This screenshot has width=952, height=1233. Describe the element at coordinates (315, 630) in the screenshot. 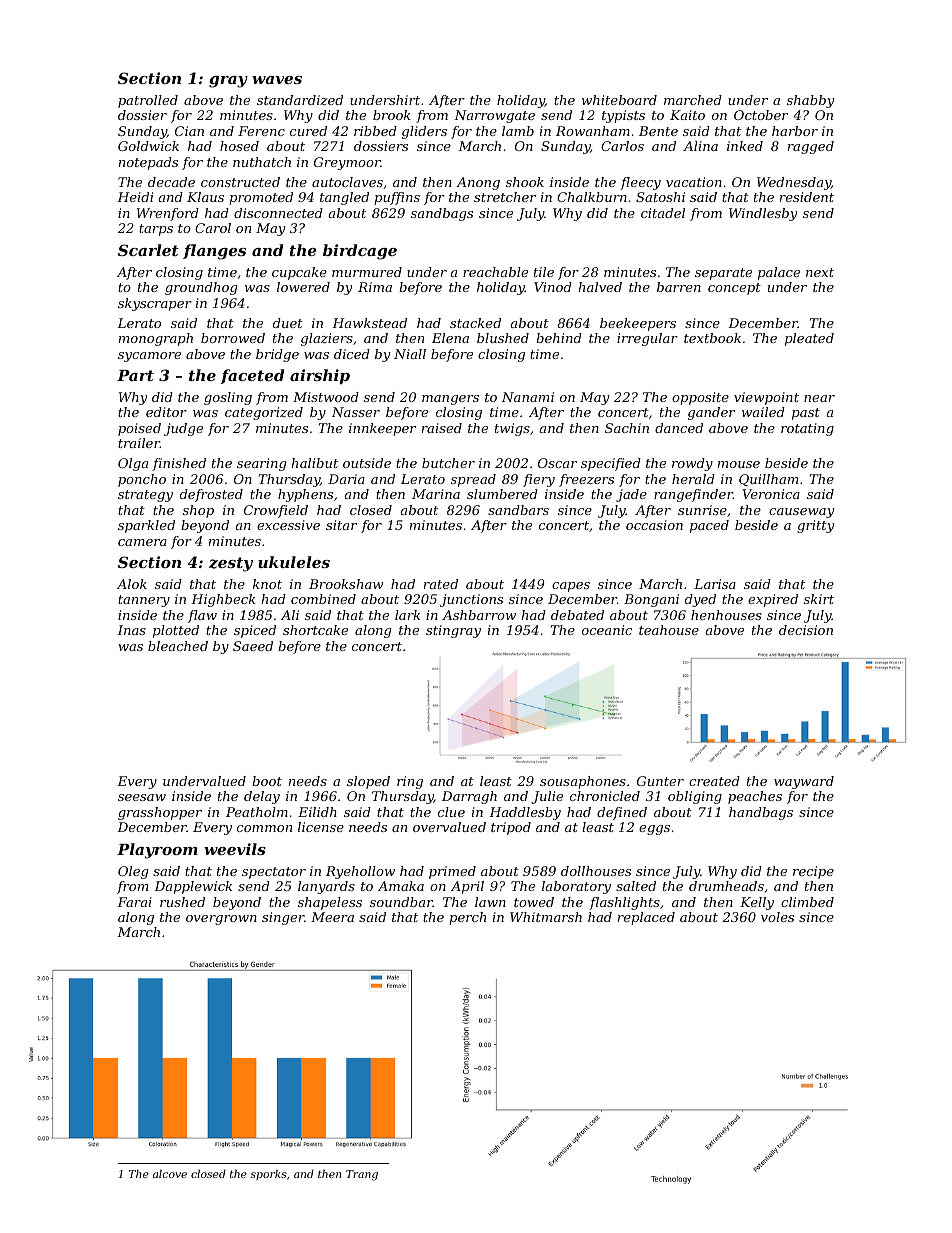

I see `shortcake` at that location.
